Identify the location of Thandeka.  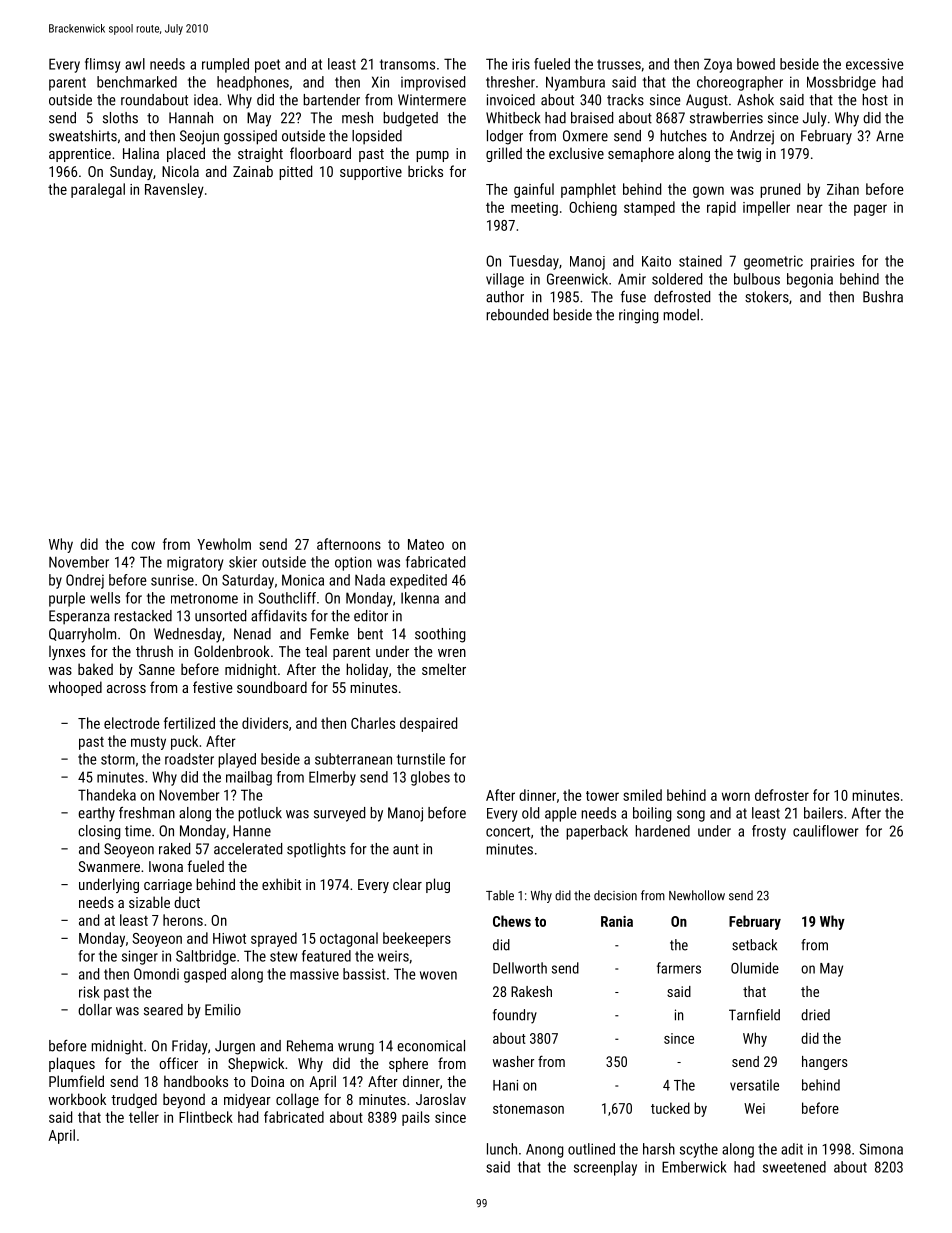
(107, 795).
